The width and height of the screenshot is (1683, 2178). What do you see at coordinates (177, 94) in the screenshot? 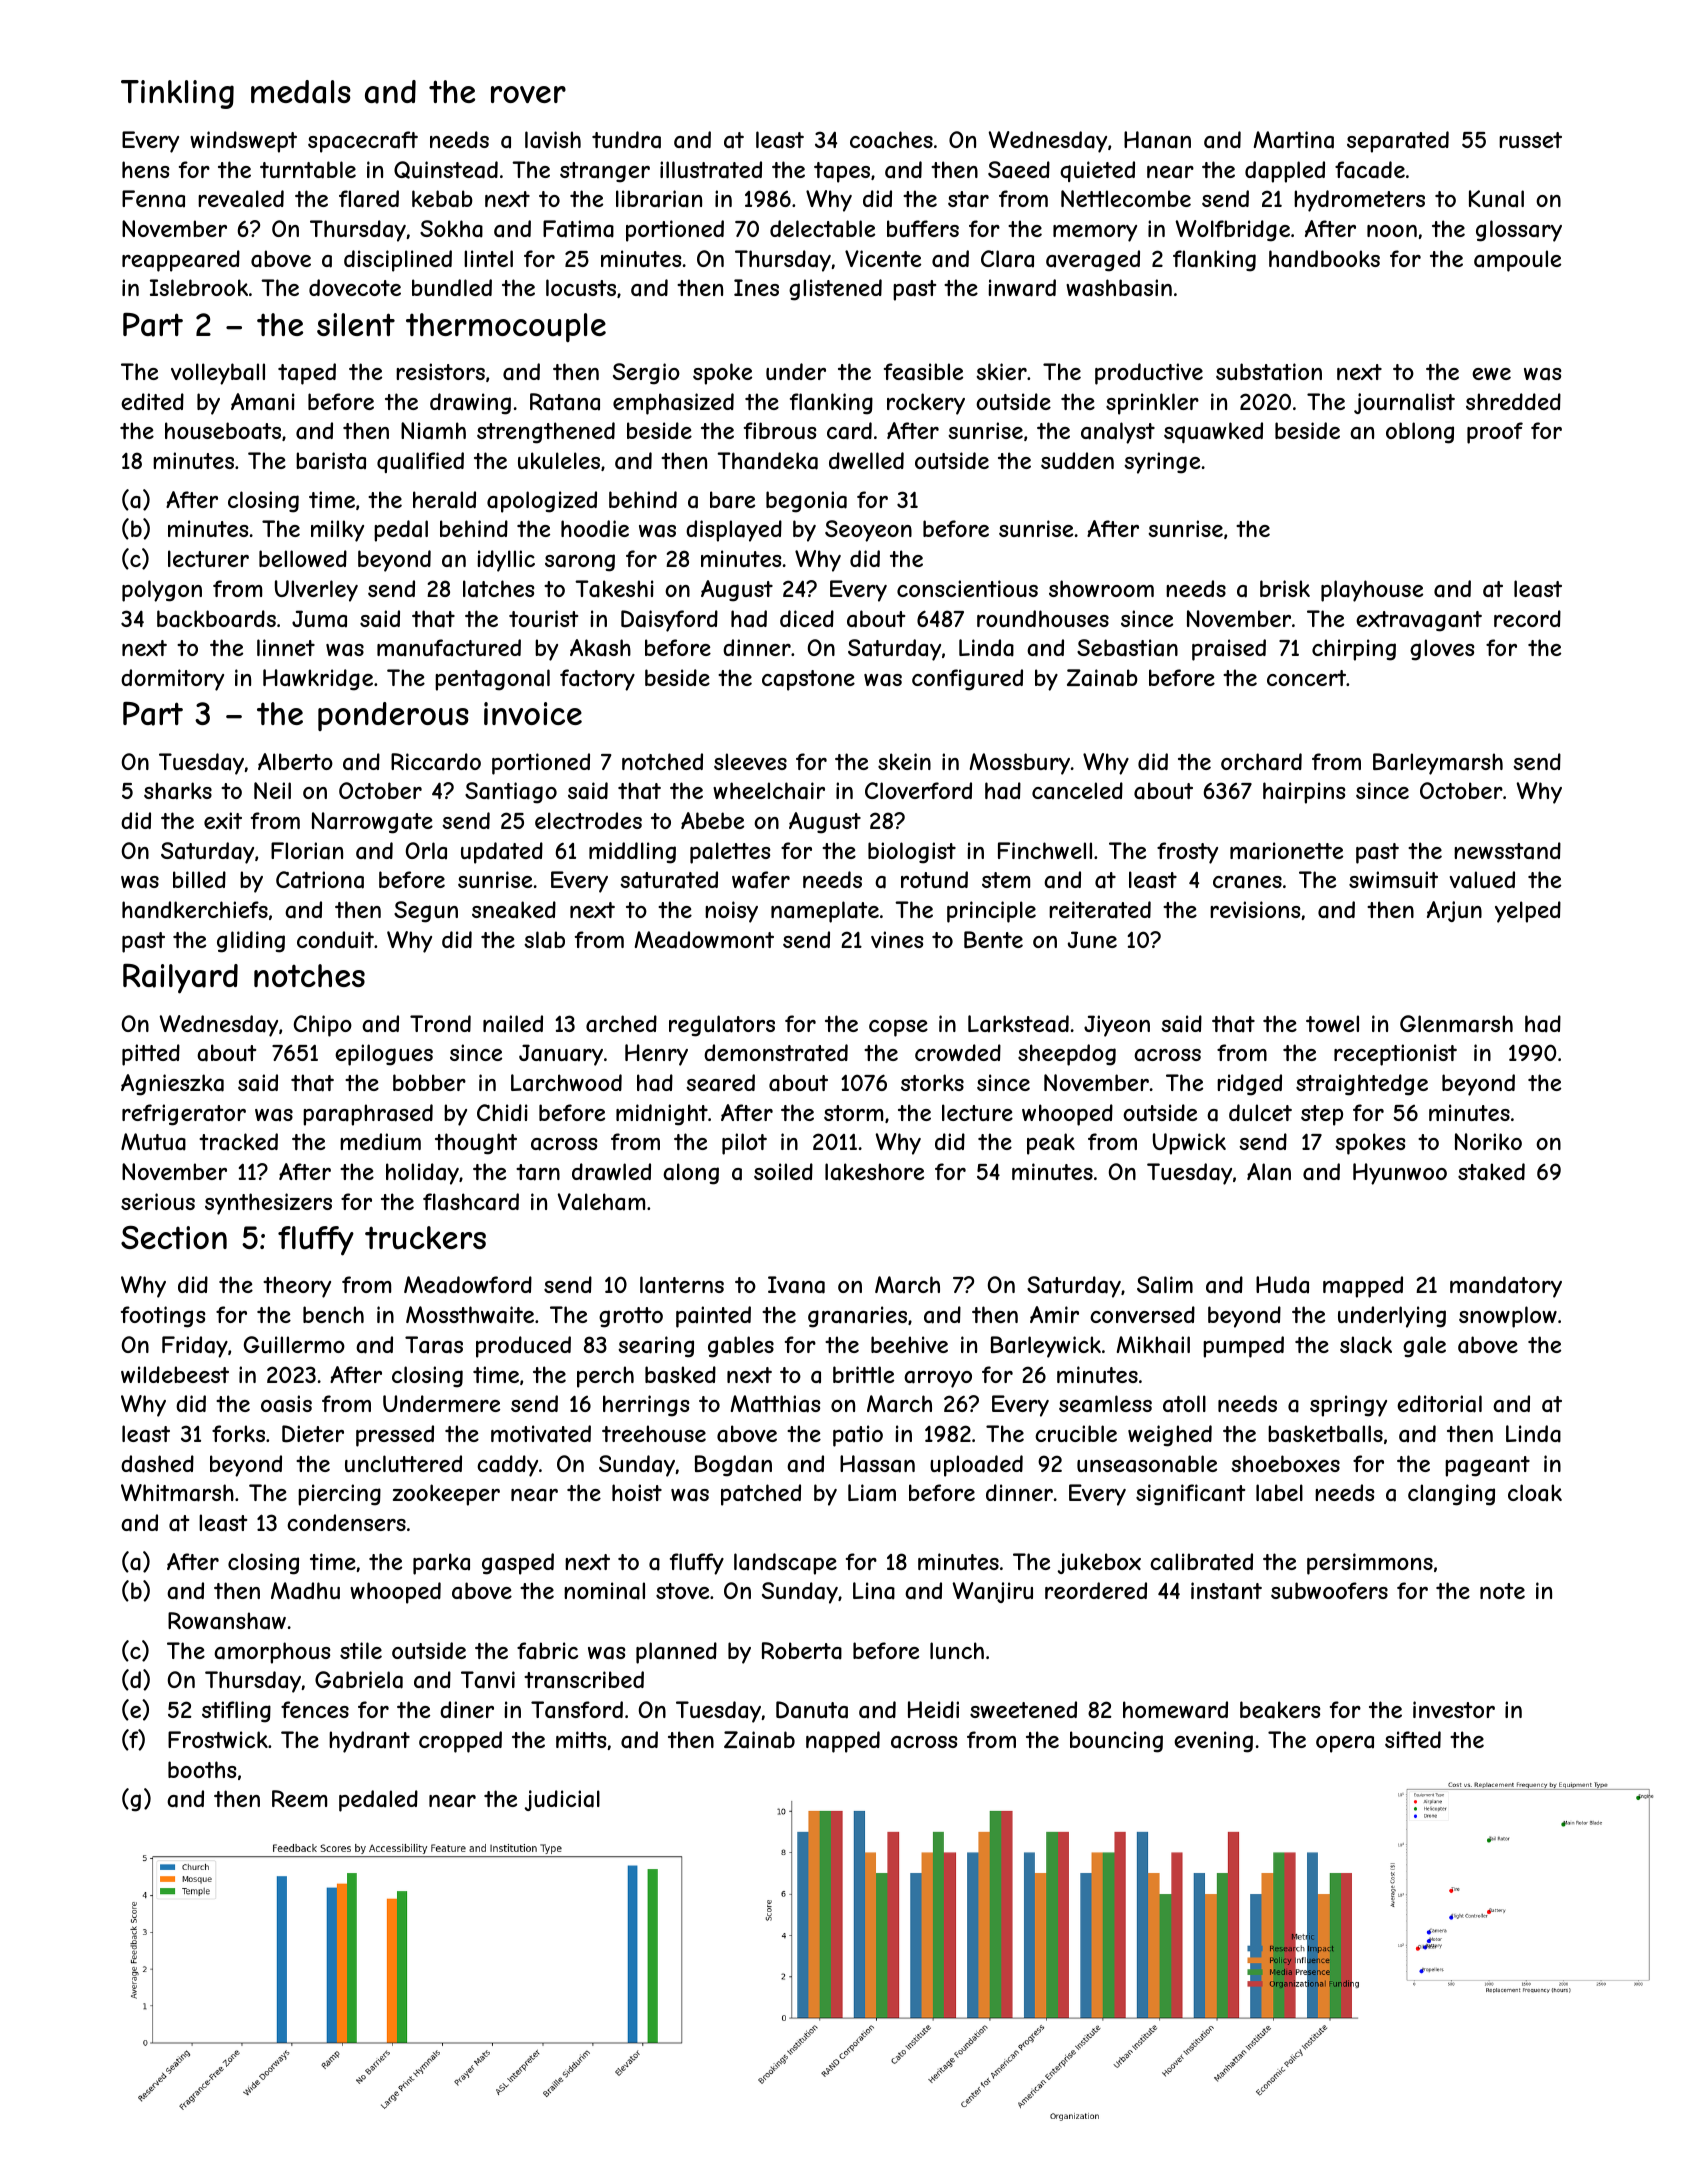
I see `Tinkling` at bounding box center [177, 94].
